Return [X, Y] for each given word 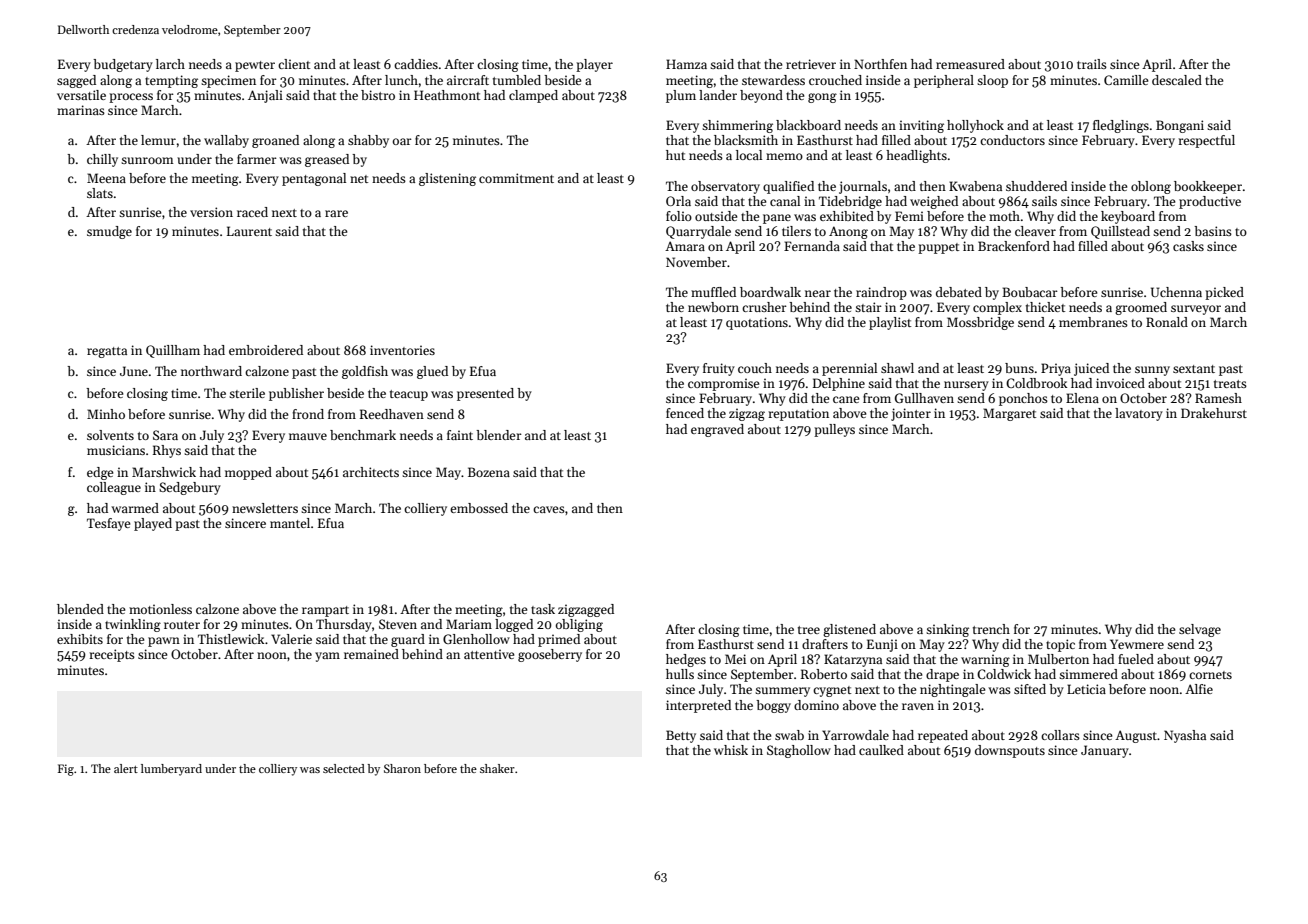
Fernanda [812, 246]
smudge [109, 232]
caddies [416, 64]
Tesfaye [109, 524]
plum [681, 96]
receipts [112, 655]
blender [499, 435]
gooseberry [550, 655]
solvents [110, 435]
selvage [1200, 630]
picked [1224, 293]
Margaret [1009, 414]
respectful [1206, 141]
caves [549, 509]
